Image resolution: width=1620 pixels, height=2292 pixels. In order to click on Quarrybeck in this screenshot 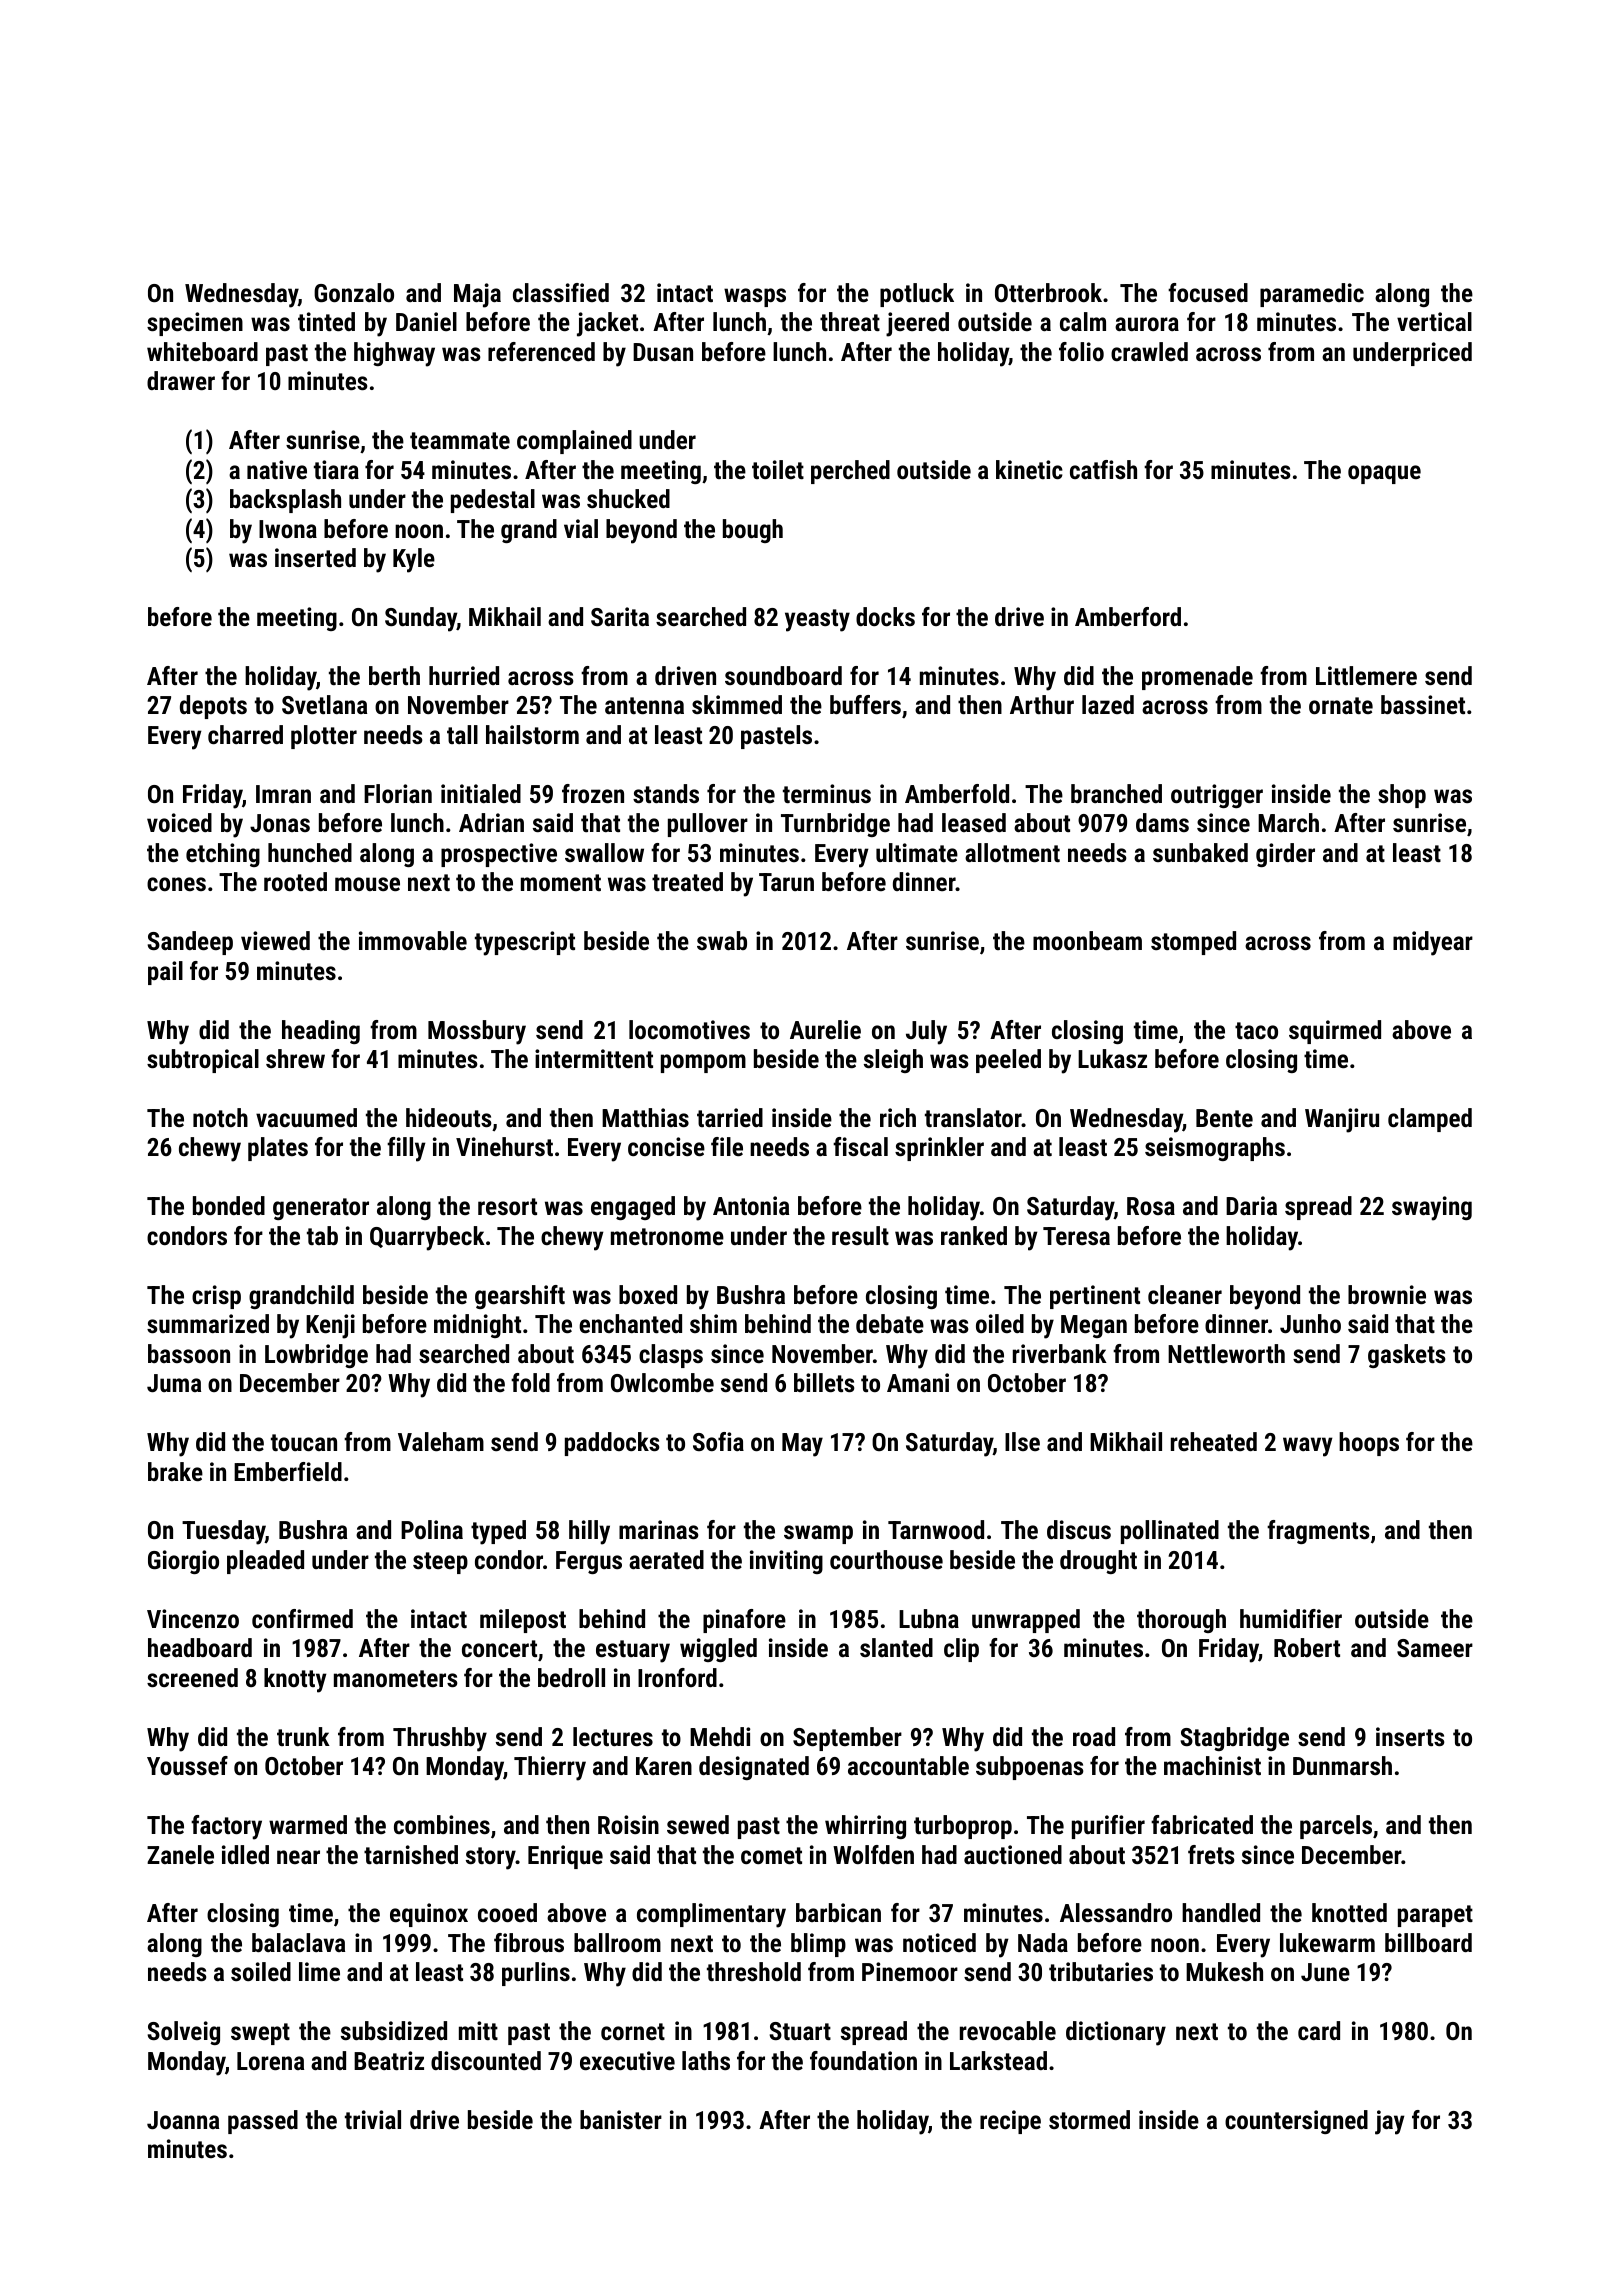, I will do `click(427, 1238)`.
